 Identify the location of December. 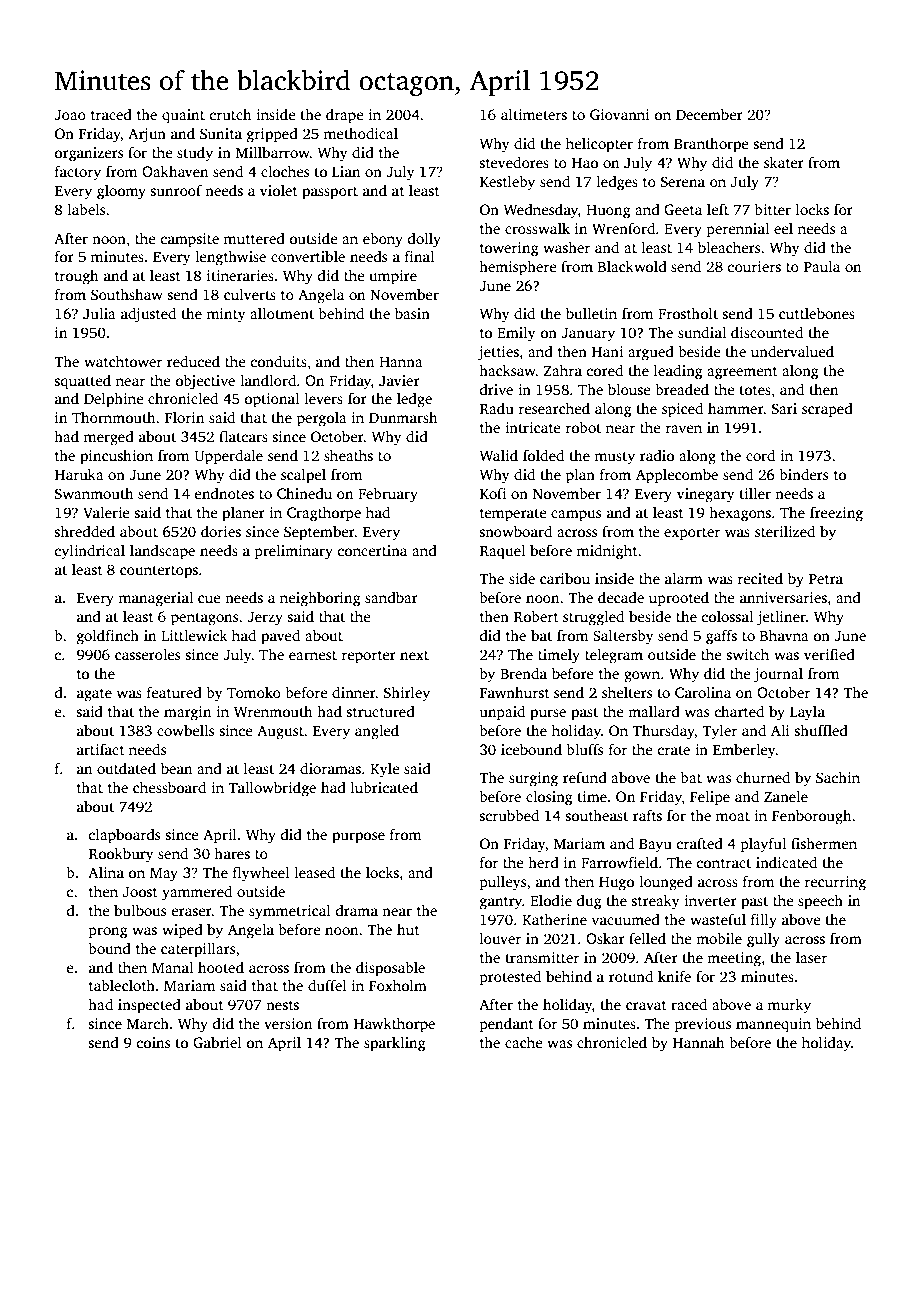
(709, 114).
